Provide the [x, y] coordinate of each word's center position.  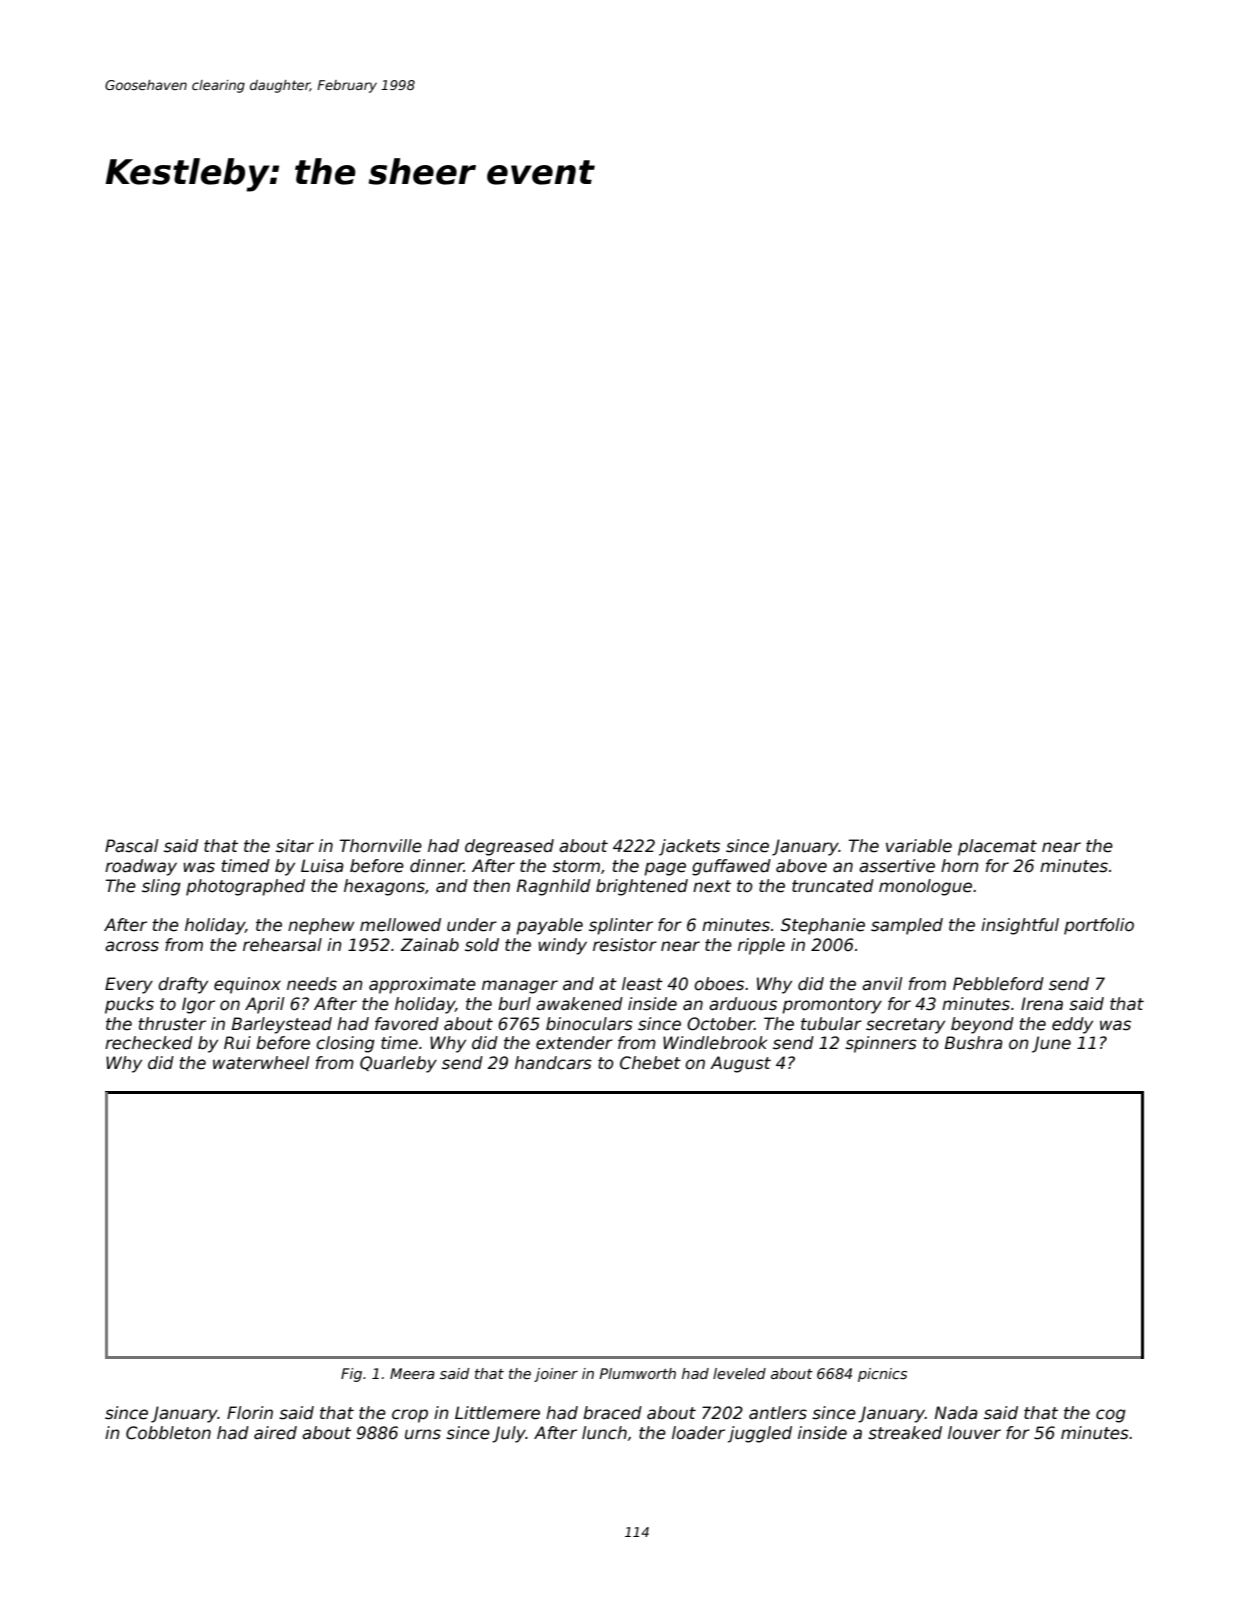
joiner [556, 1375]
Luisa [322, 866]
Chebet [650, 1063]
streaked [905, 1433]
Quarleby [398, 1064]
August [740, 1064]
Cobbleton [168, 1433]
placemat [997, 847]
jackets [689, 847]
